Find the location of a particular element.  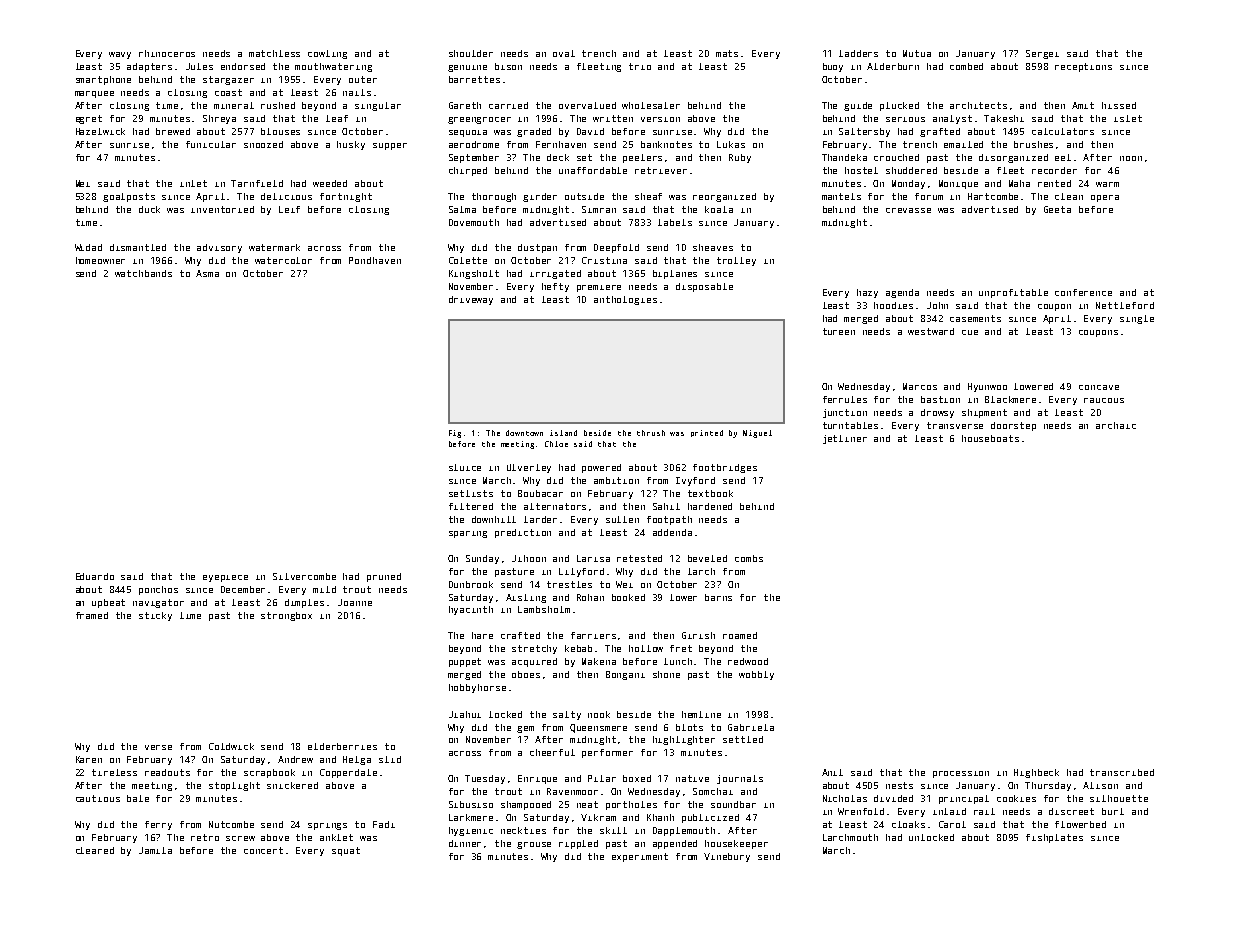

experiment is located at coordinates (640, 857).
